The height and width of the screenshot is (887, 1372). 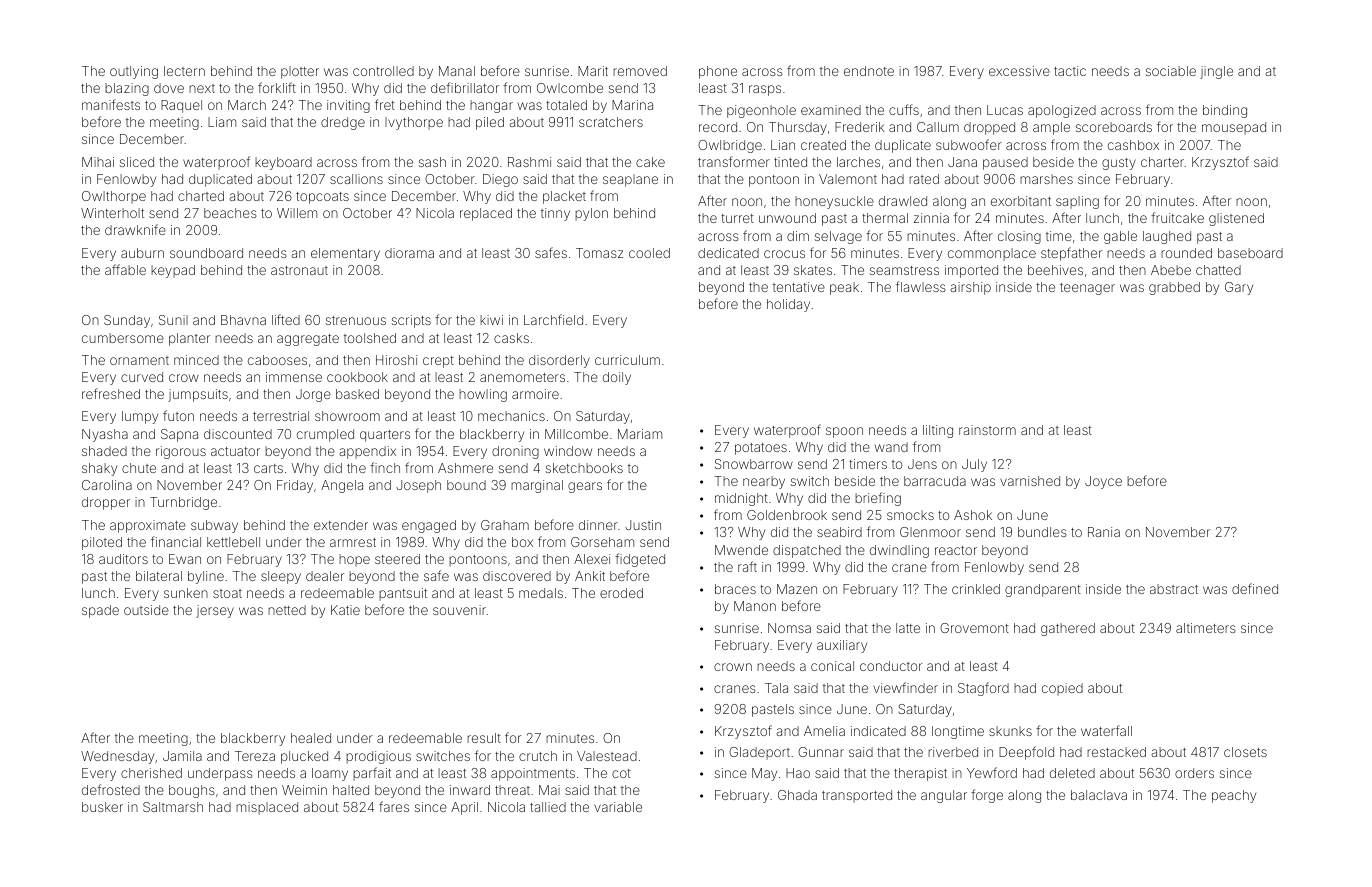 I want to click on Valestead, so click(x=607, y=756).
